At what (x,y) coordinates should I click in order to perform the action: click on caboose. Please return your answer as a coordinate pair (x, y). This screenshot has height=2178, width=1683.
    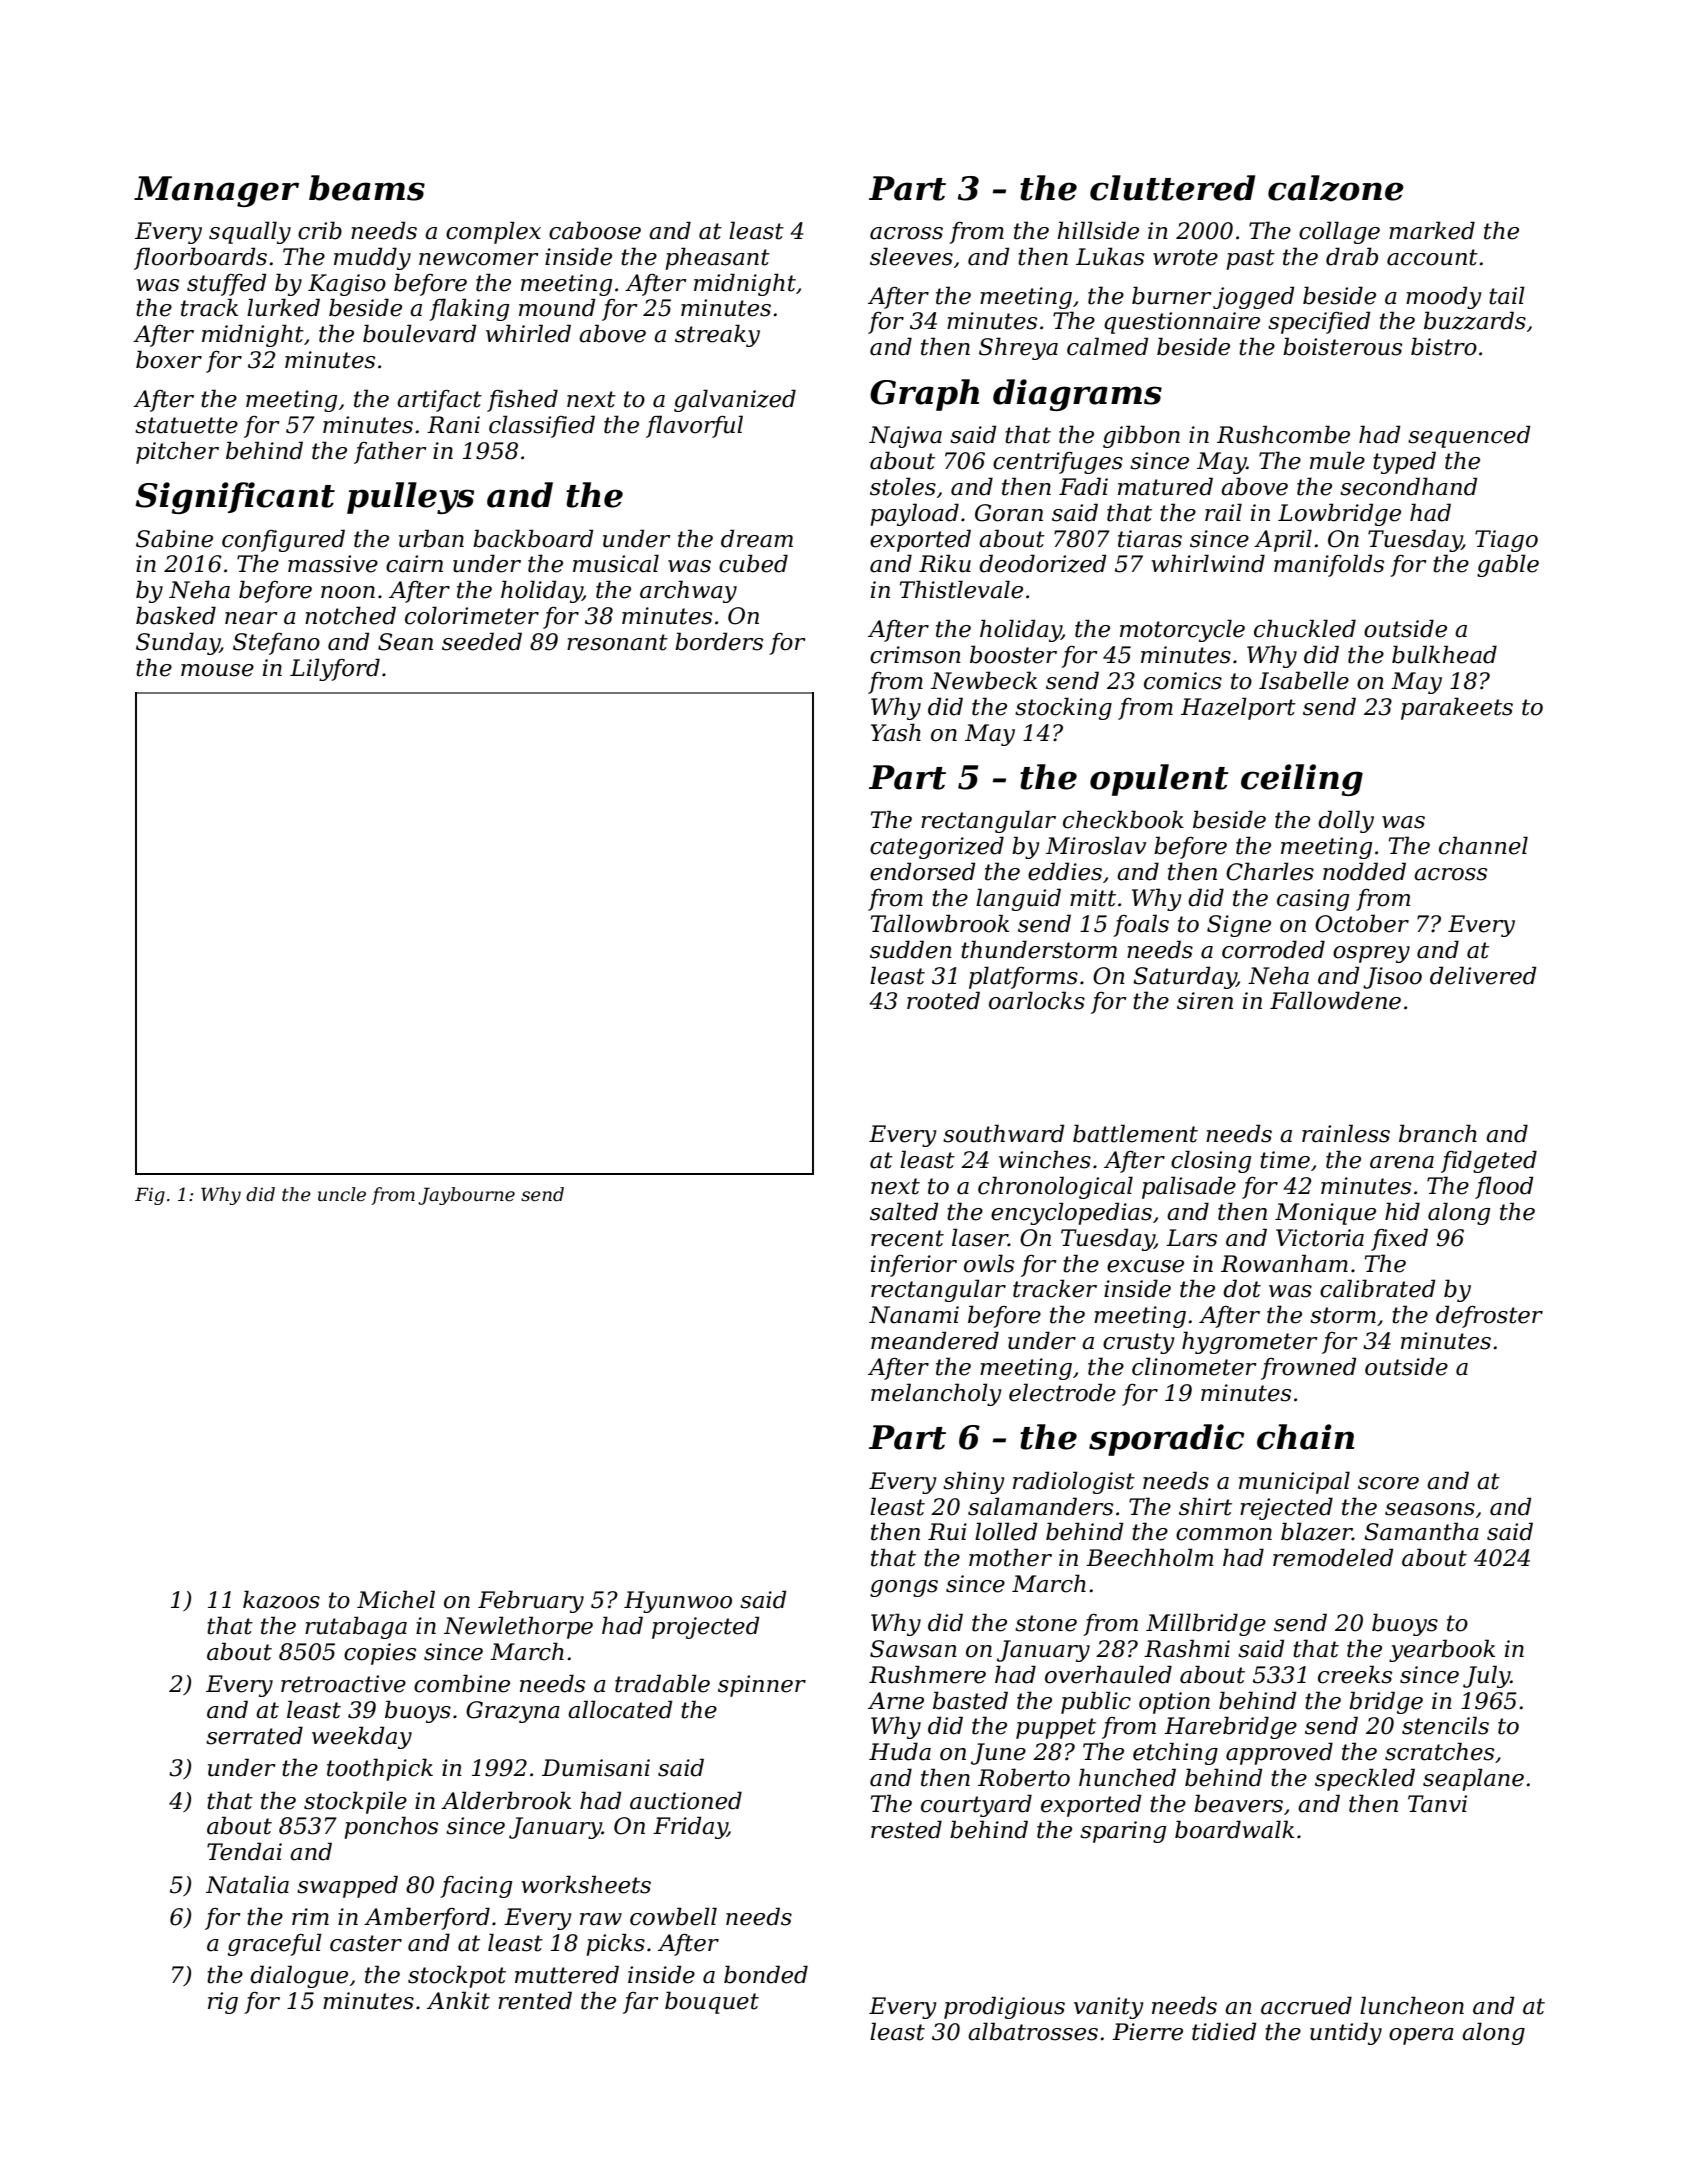
    Looking at the image, I should click on (595, 230).
